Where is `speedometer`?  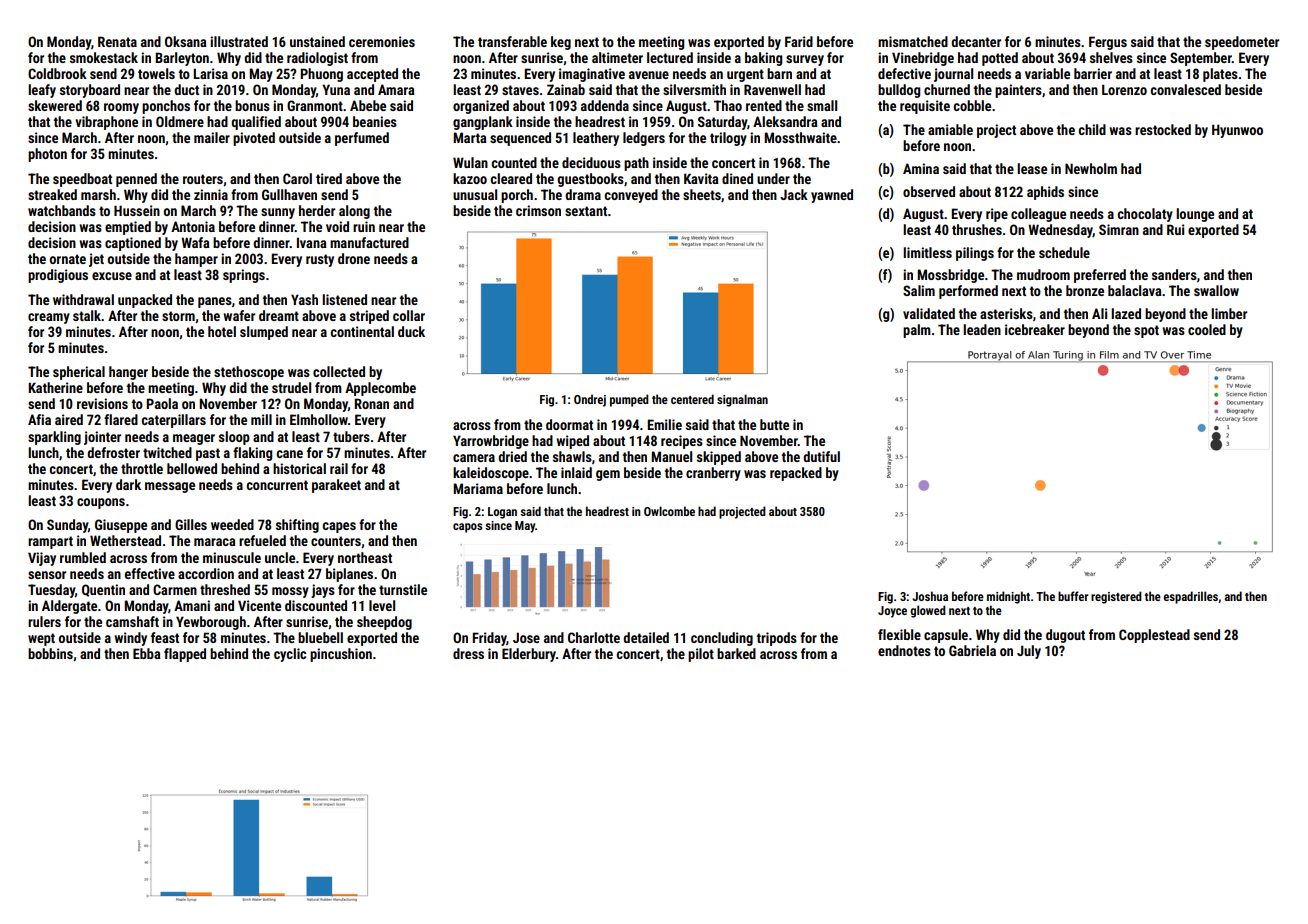
speedometer is located at coordinates (1242, 43).
